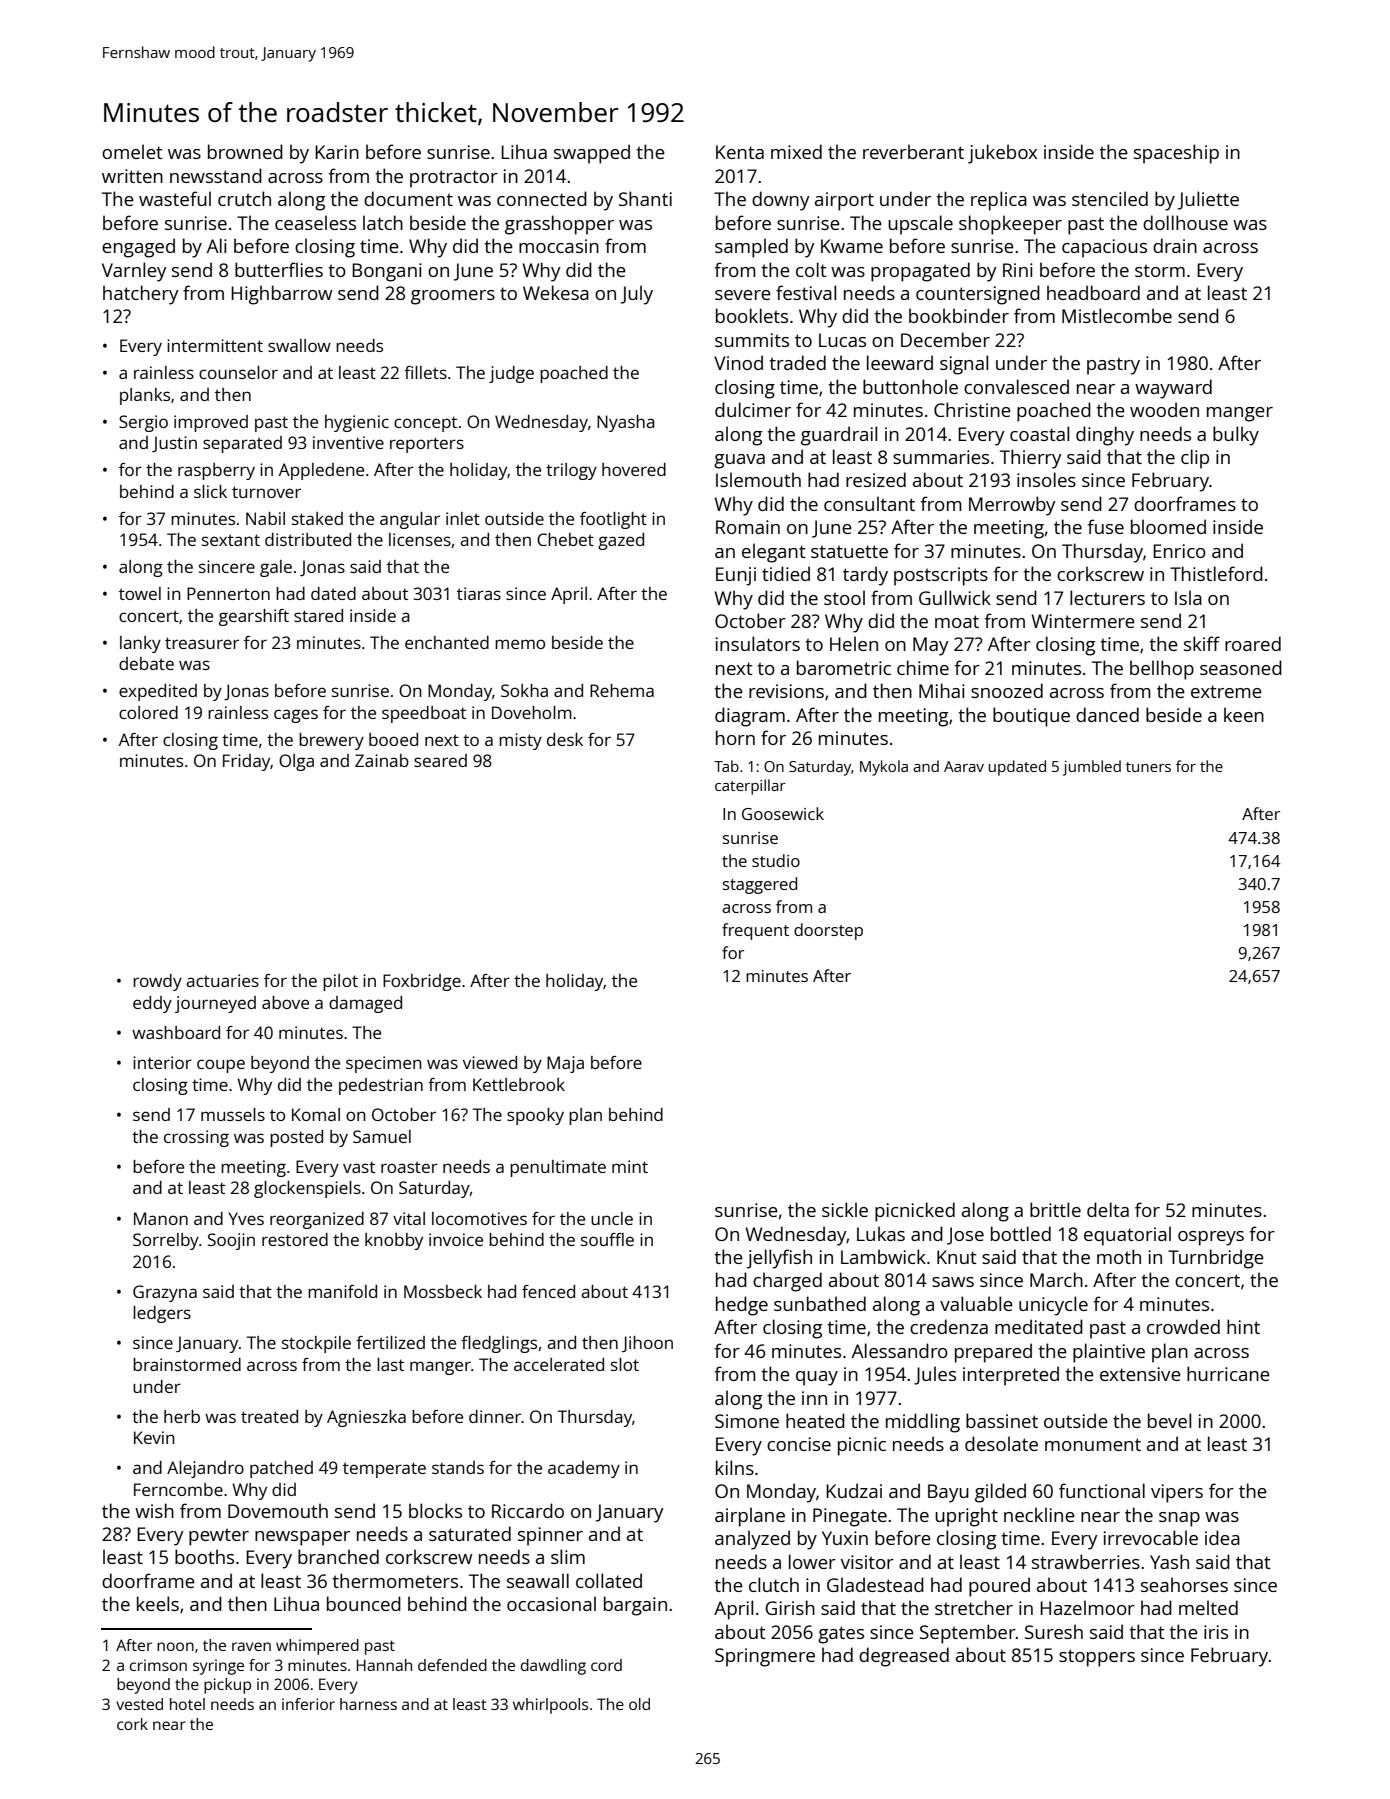 This screenshot has height=1799, width=1390. What do you see at coordinates (812, 1561) in the screenshot?
I see `lower` at bounding box center [812, 1561].
